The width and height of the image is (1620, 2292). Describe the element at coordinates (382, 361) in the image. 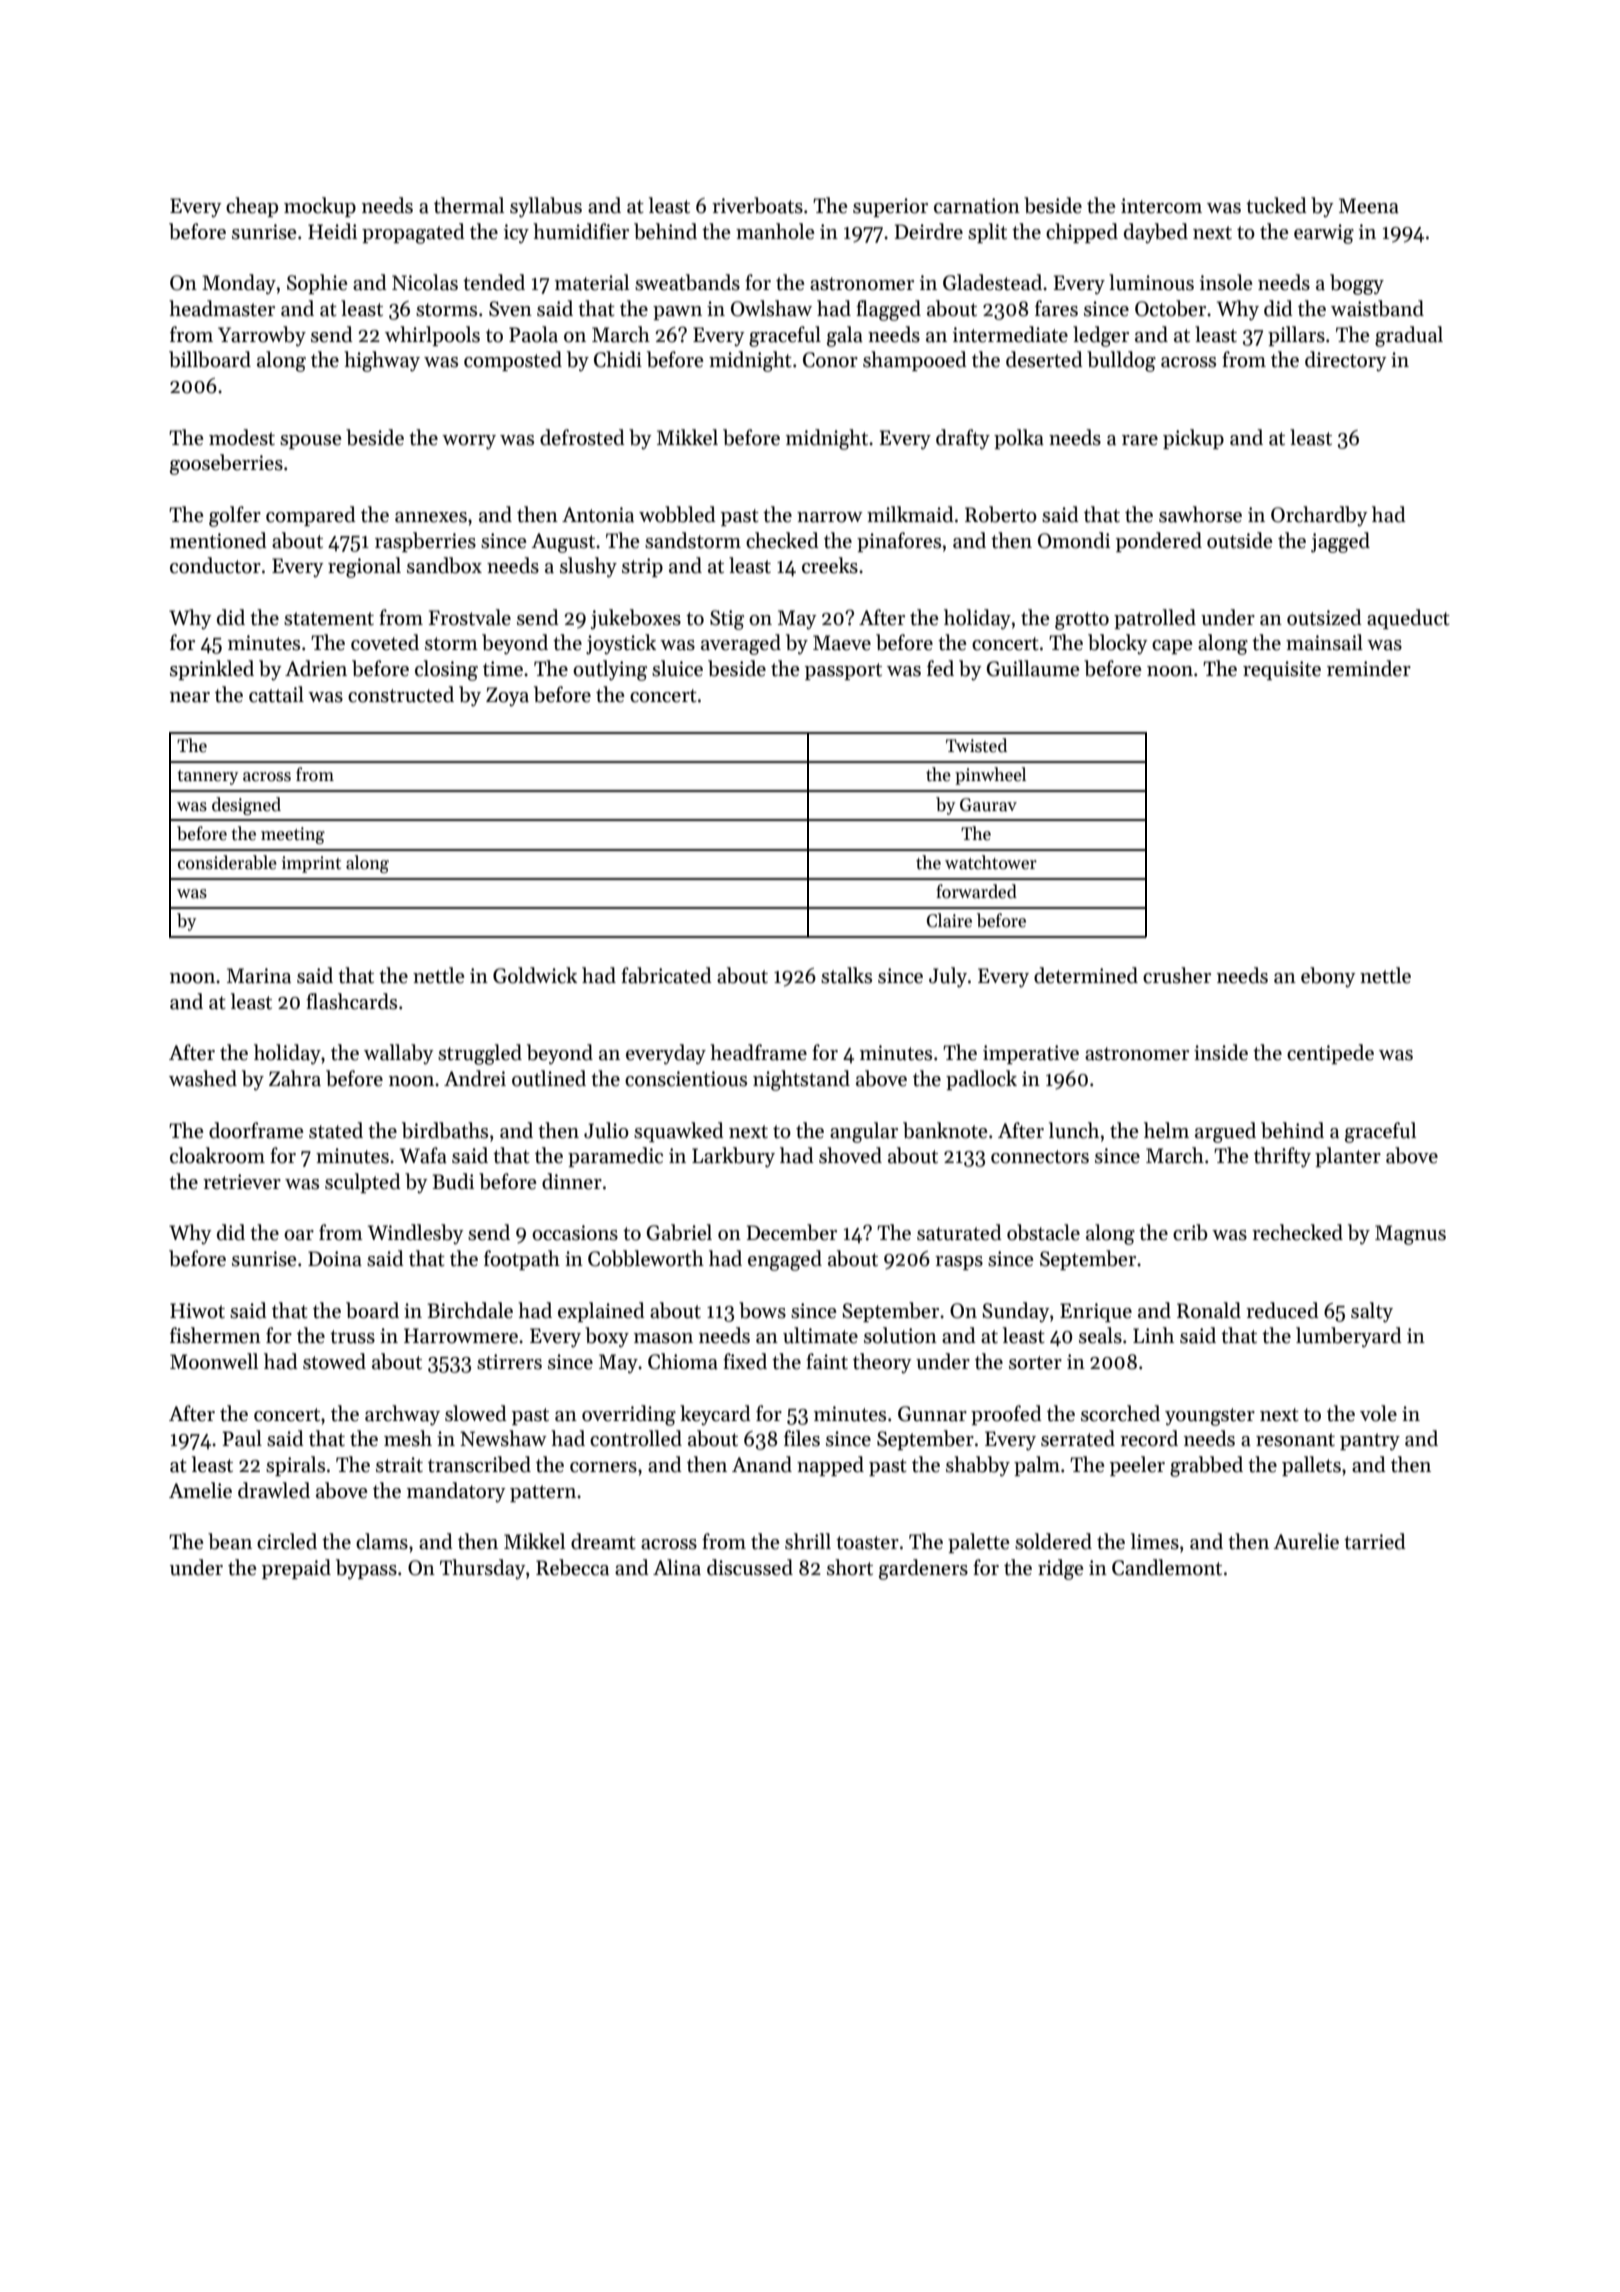

I see `highway` at that location.
